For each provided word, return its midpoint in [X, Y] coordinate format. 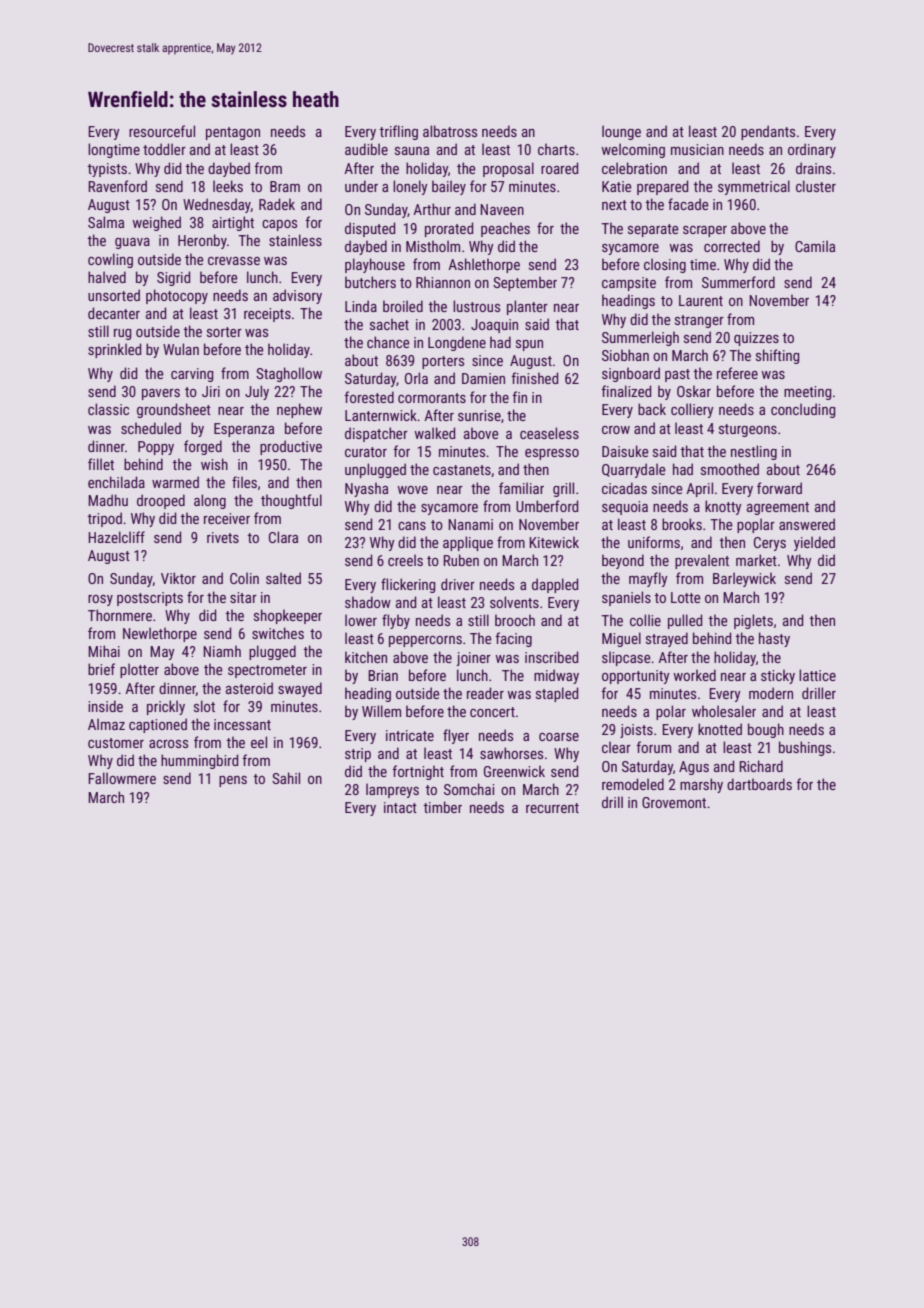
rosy [100, 600]
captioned [158, 725]
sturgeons [748, 430]
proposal [508, 169]
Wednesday [217, 205]
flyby [396, 621]
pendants [768, 132]
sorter [224, 332]
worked [694, 675]
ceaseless [549, 433]
